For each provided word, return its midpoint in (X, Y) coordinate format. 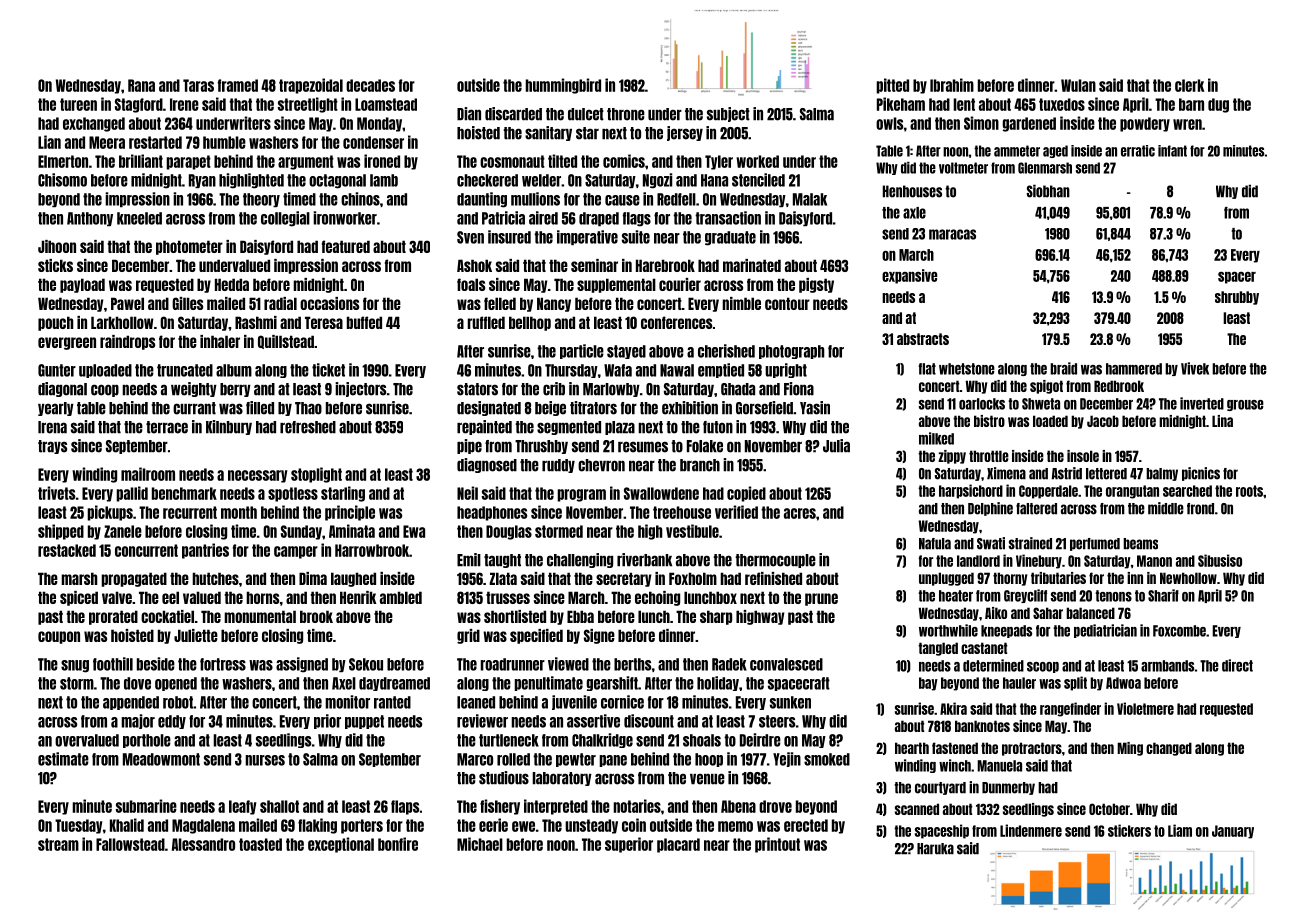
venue (707, 779)
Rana (141, 85)
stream (58, 844)
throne (626, 114)
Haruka (935, 849)
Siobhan (1048, 191)
